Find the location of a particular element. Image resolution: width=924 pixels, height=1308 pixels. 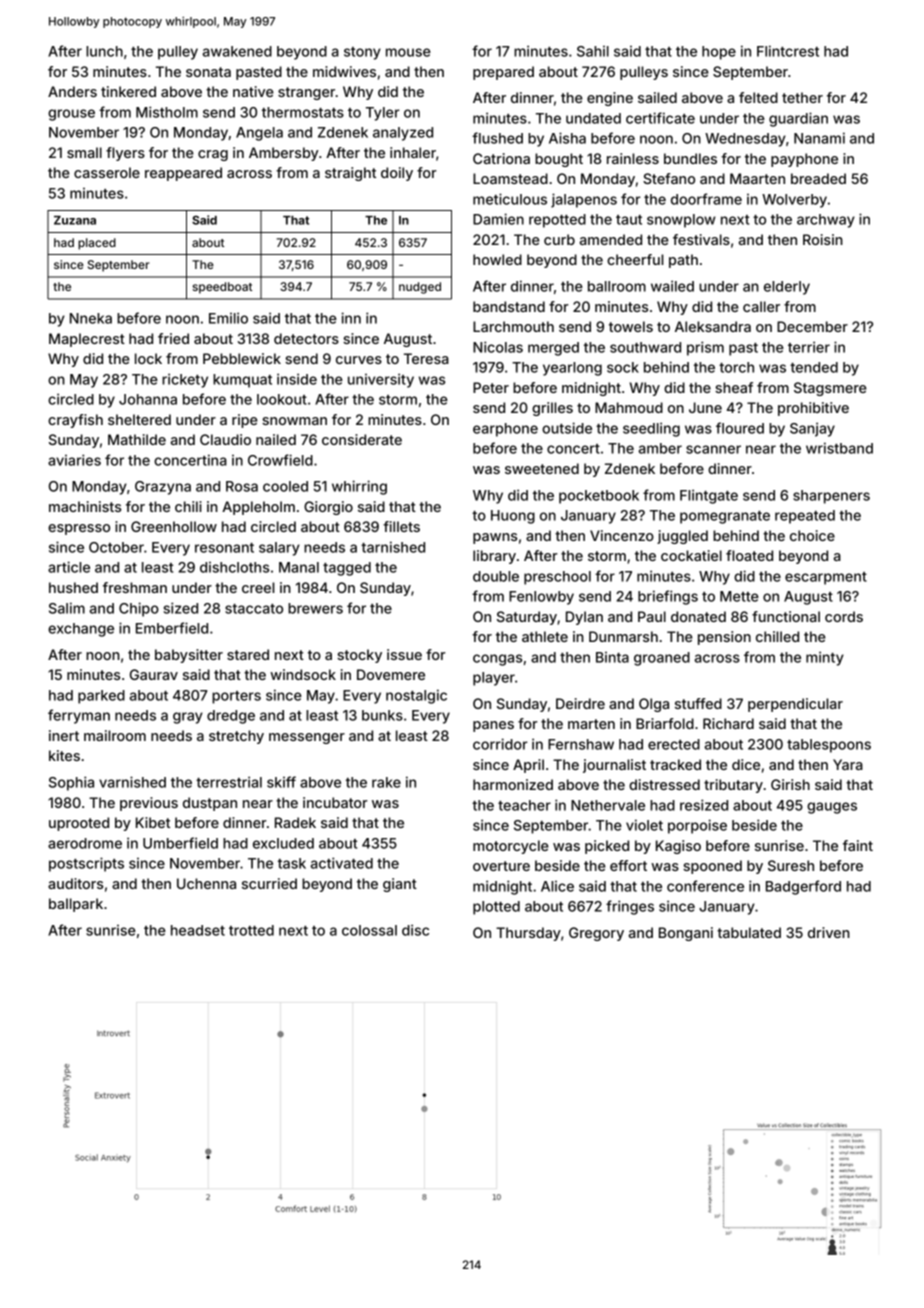

mouse is located at coordinates (408, 52).
